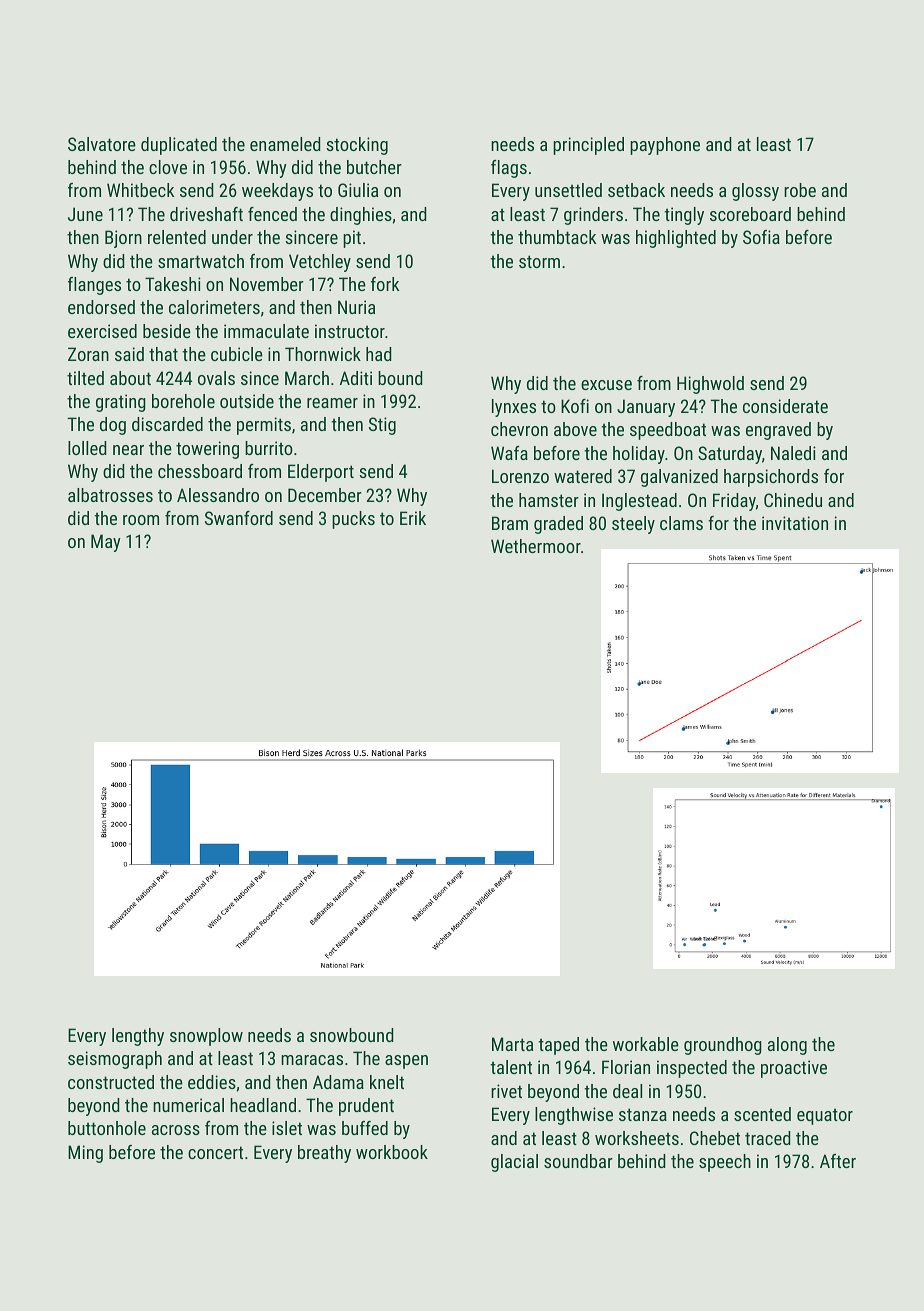 The width and height of the document is (924, 1311). I want to click on flags, so click(509, 169).
